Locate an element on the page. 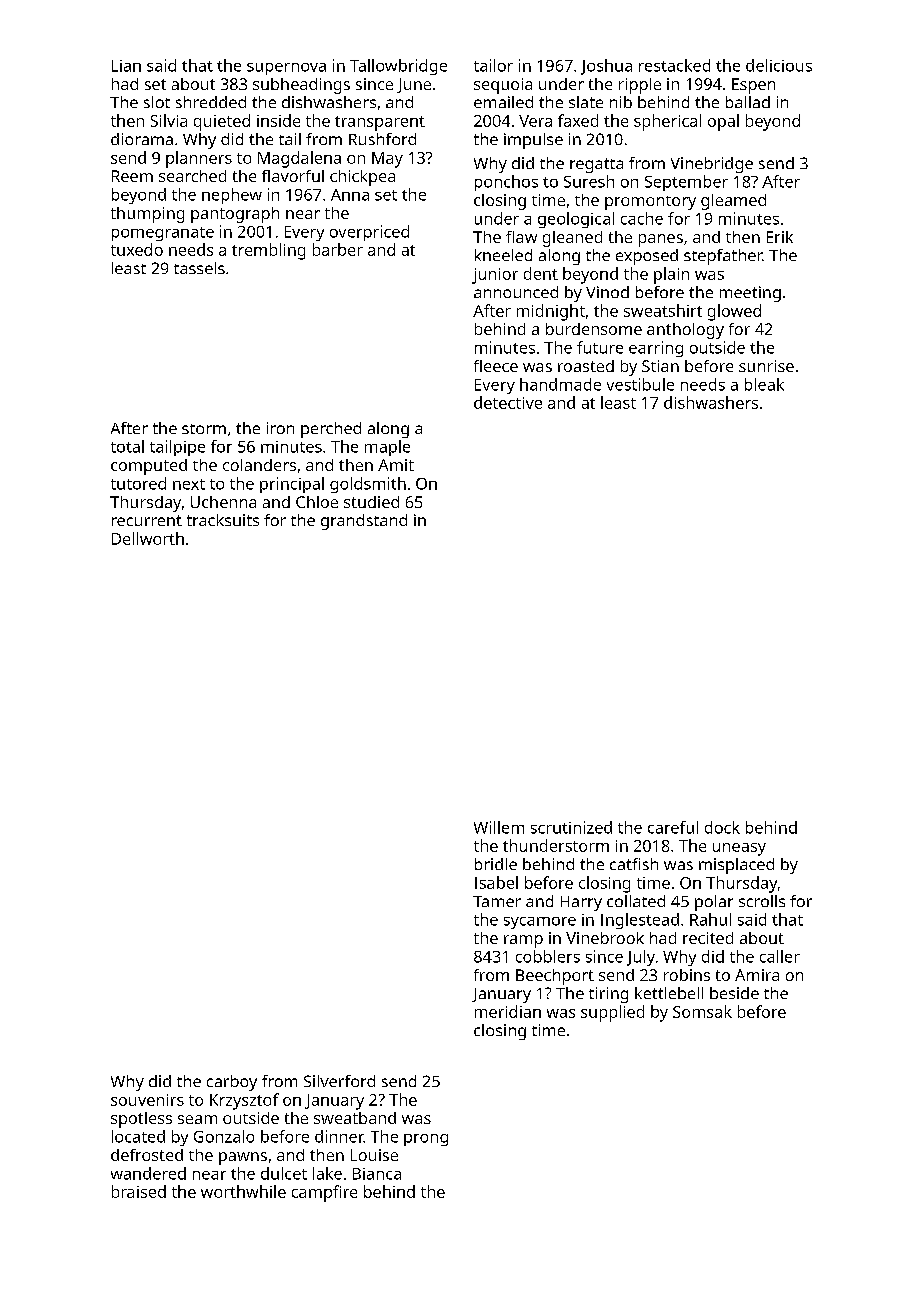 This page has height=1308, width=924. grandstand is located at coordinates (364, 522).
